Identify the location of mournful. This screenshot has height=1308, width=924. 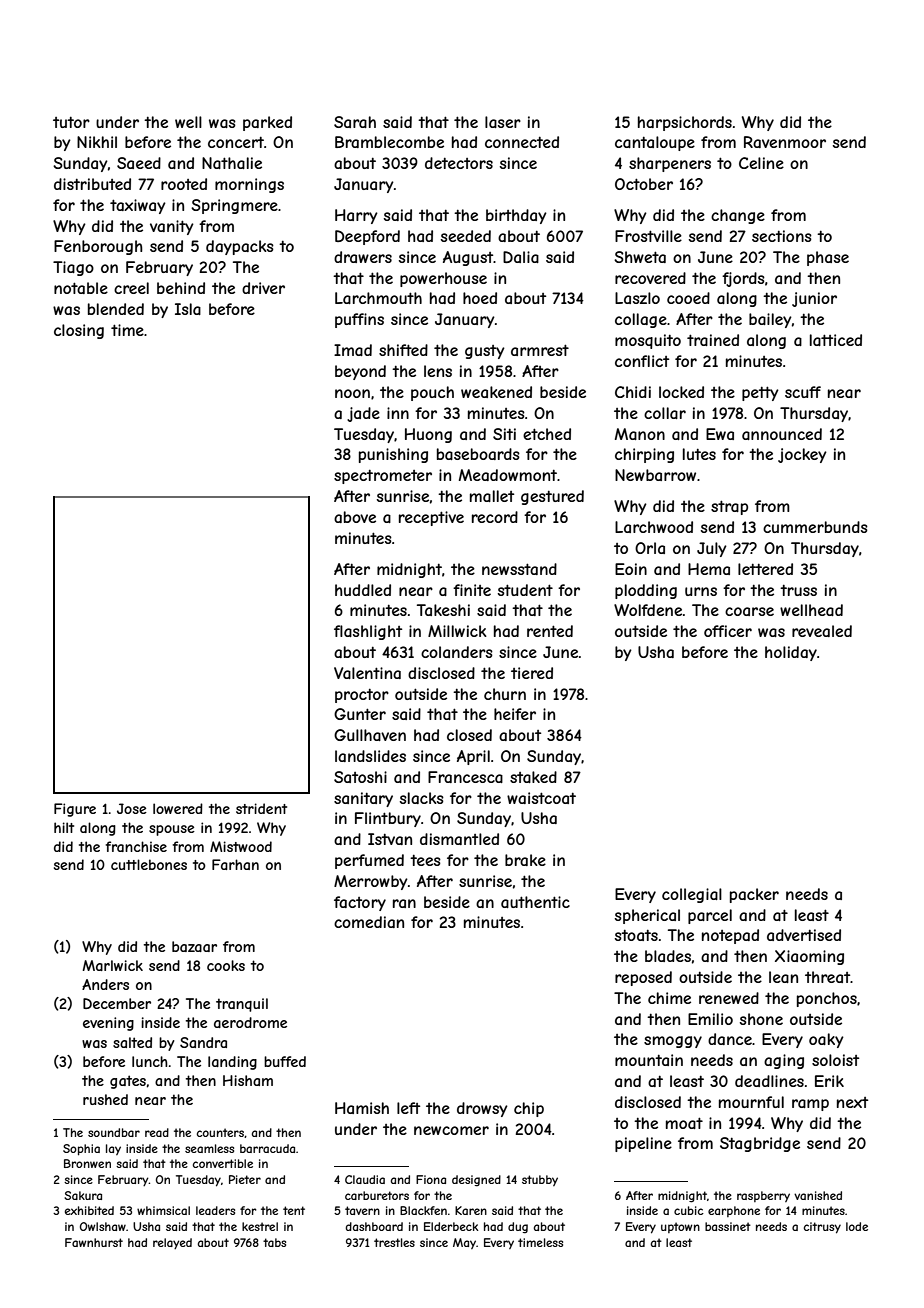
(751, 1102).
